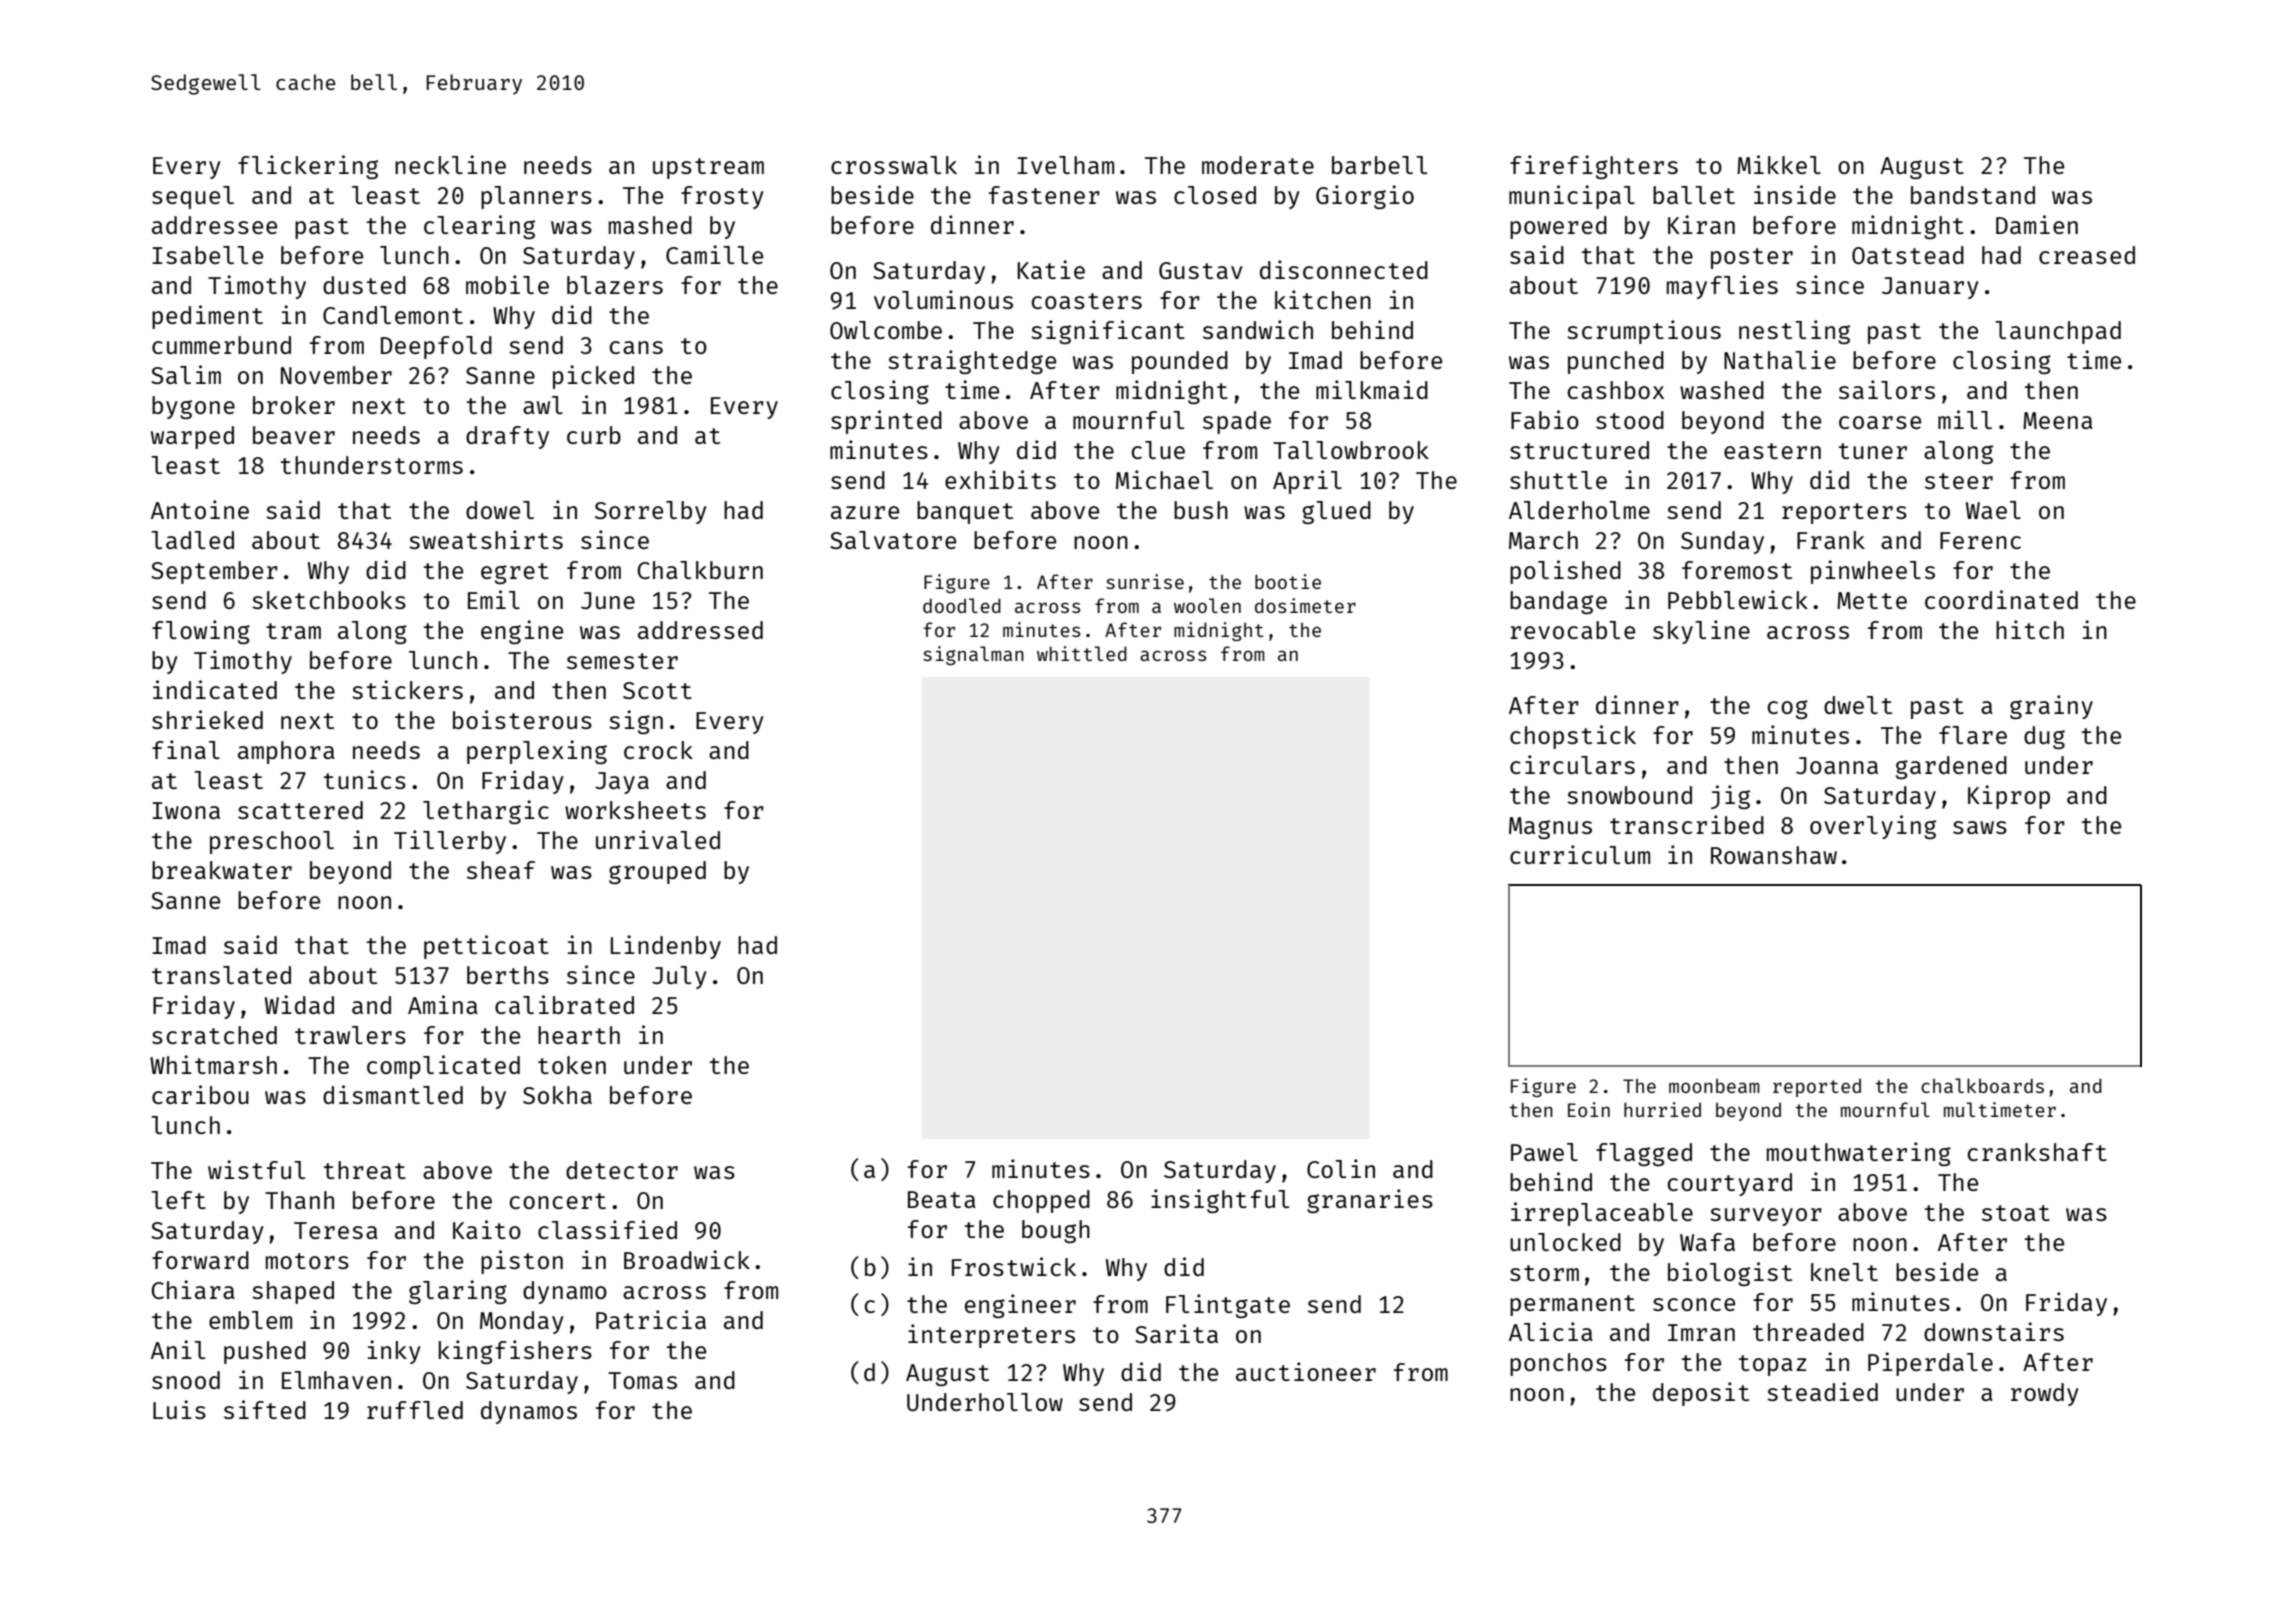 Image resolution: width=2292 pixels, height=1620 pixels. What do you see at coordinates (537, 752) in the image?
I see `perplexing` at bounding box center [537, 752].
